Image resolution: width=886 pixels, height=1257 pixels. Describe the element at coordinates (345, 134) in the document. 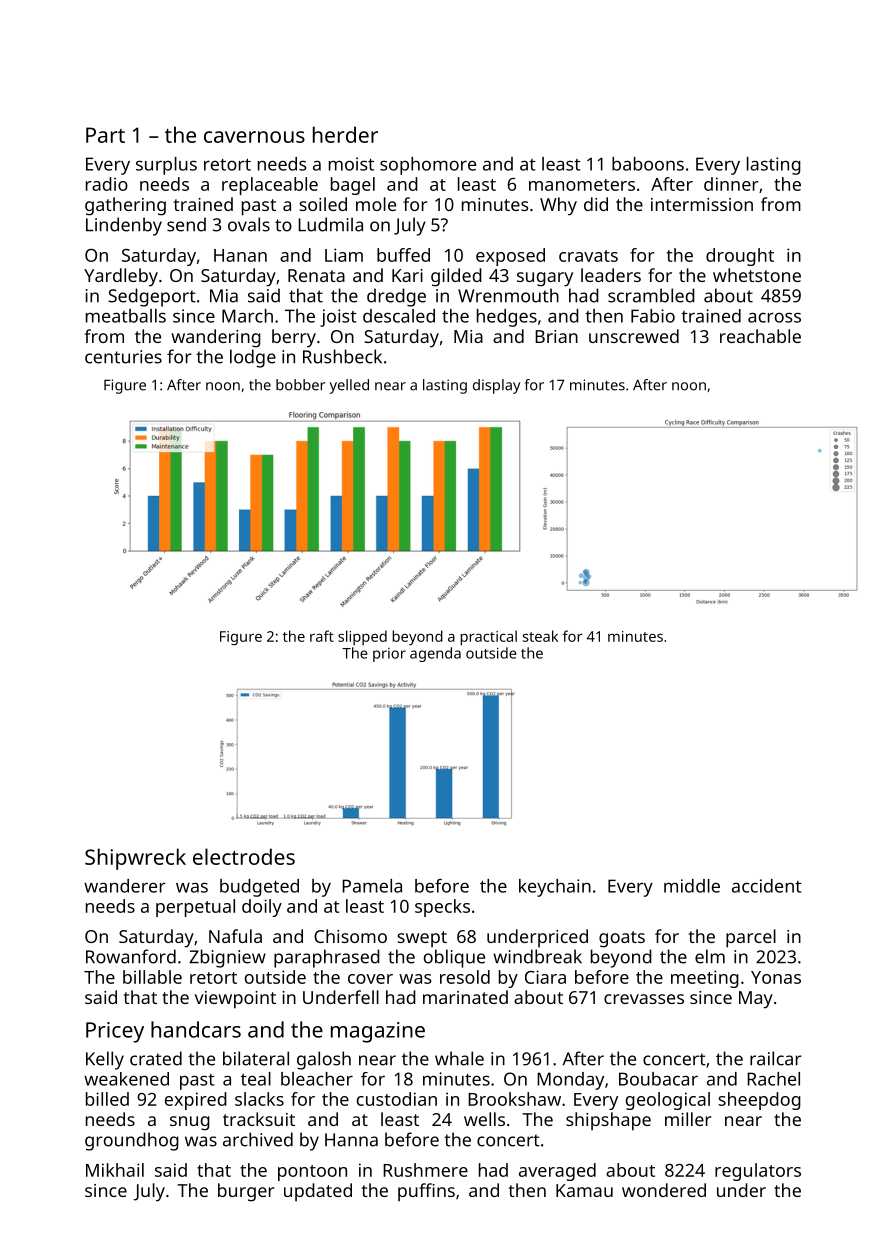

I see `herder` at that location.
